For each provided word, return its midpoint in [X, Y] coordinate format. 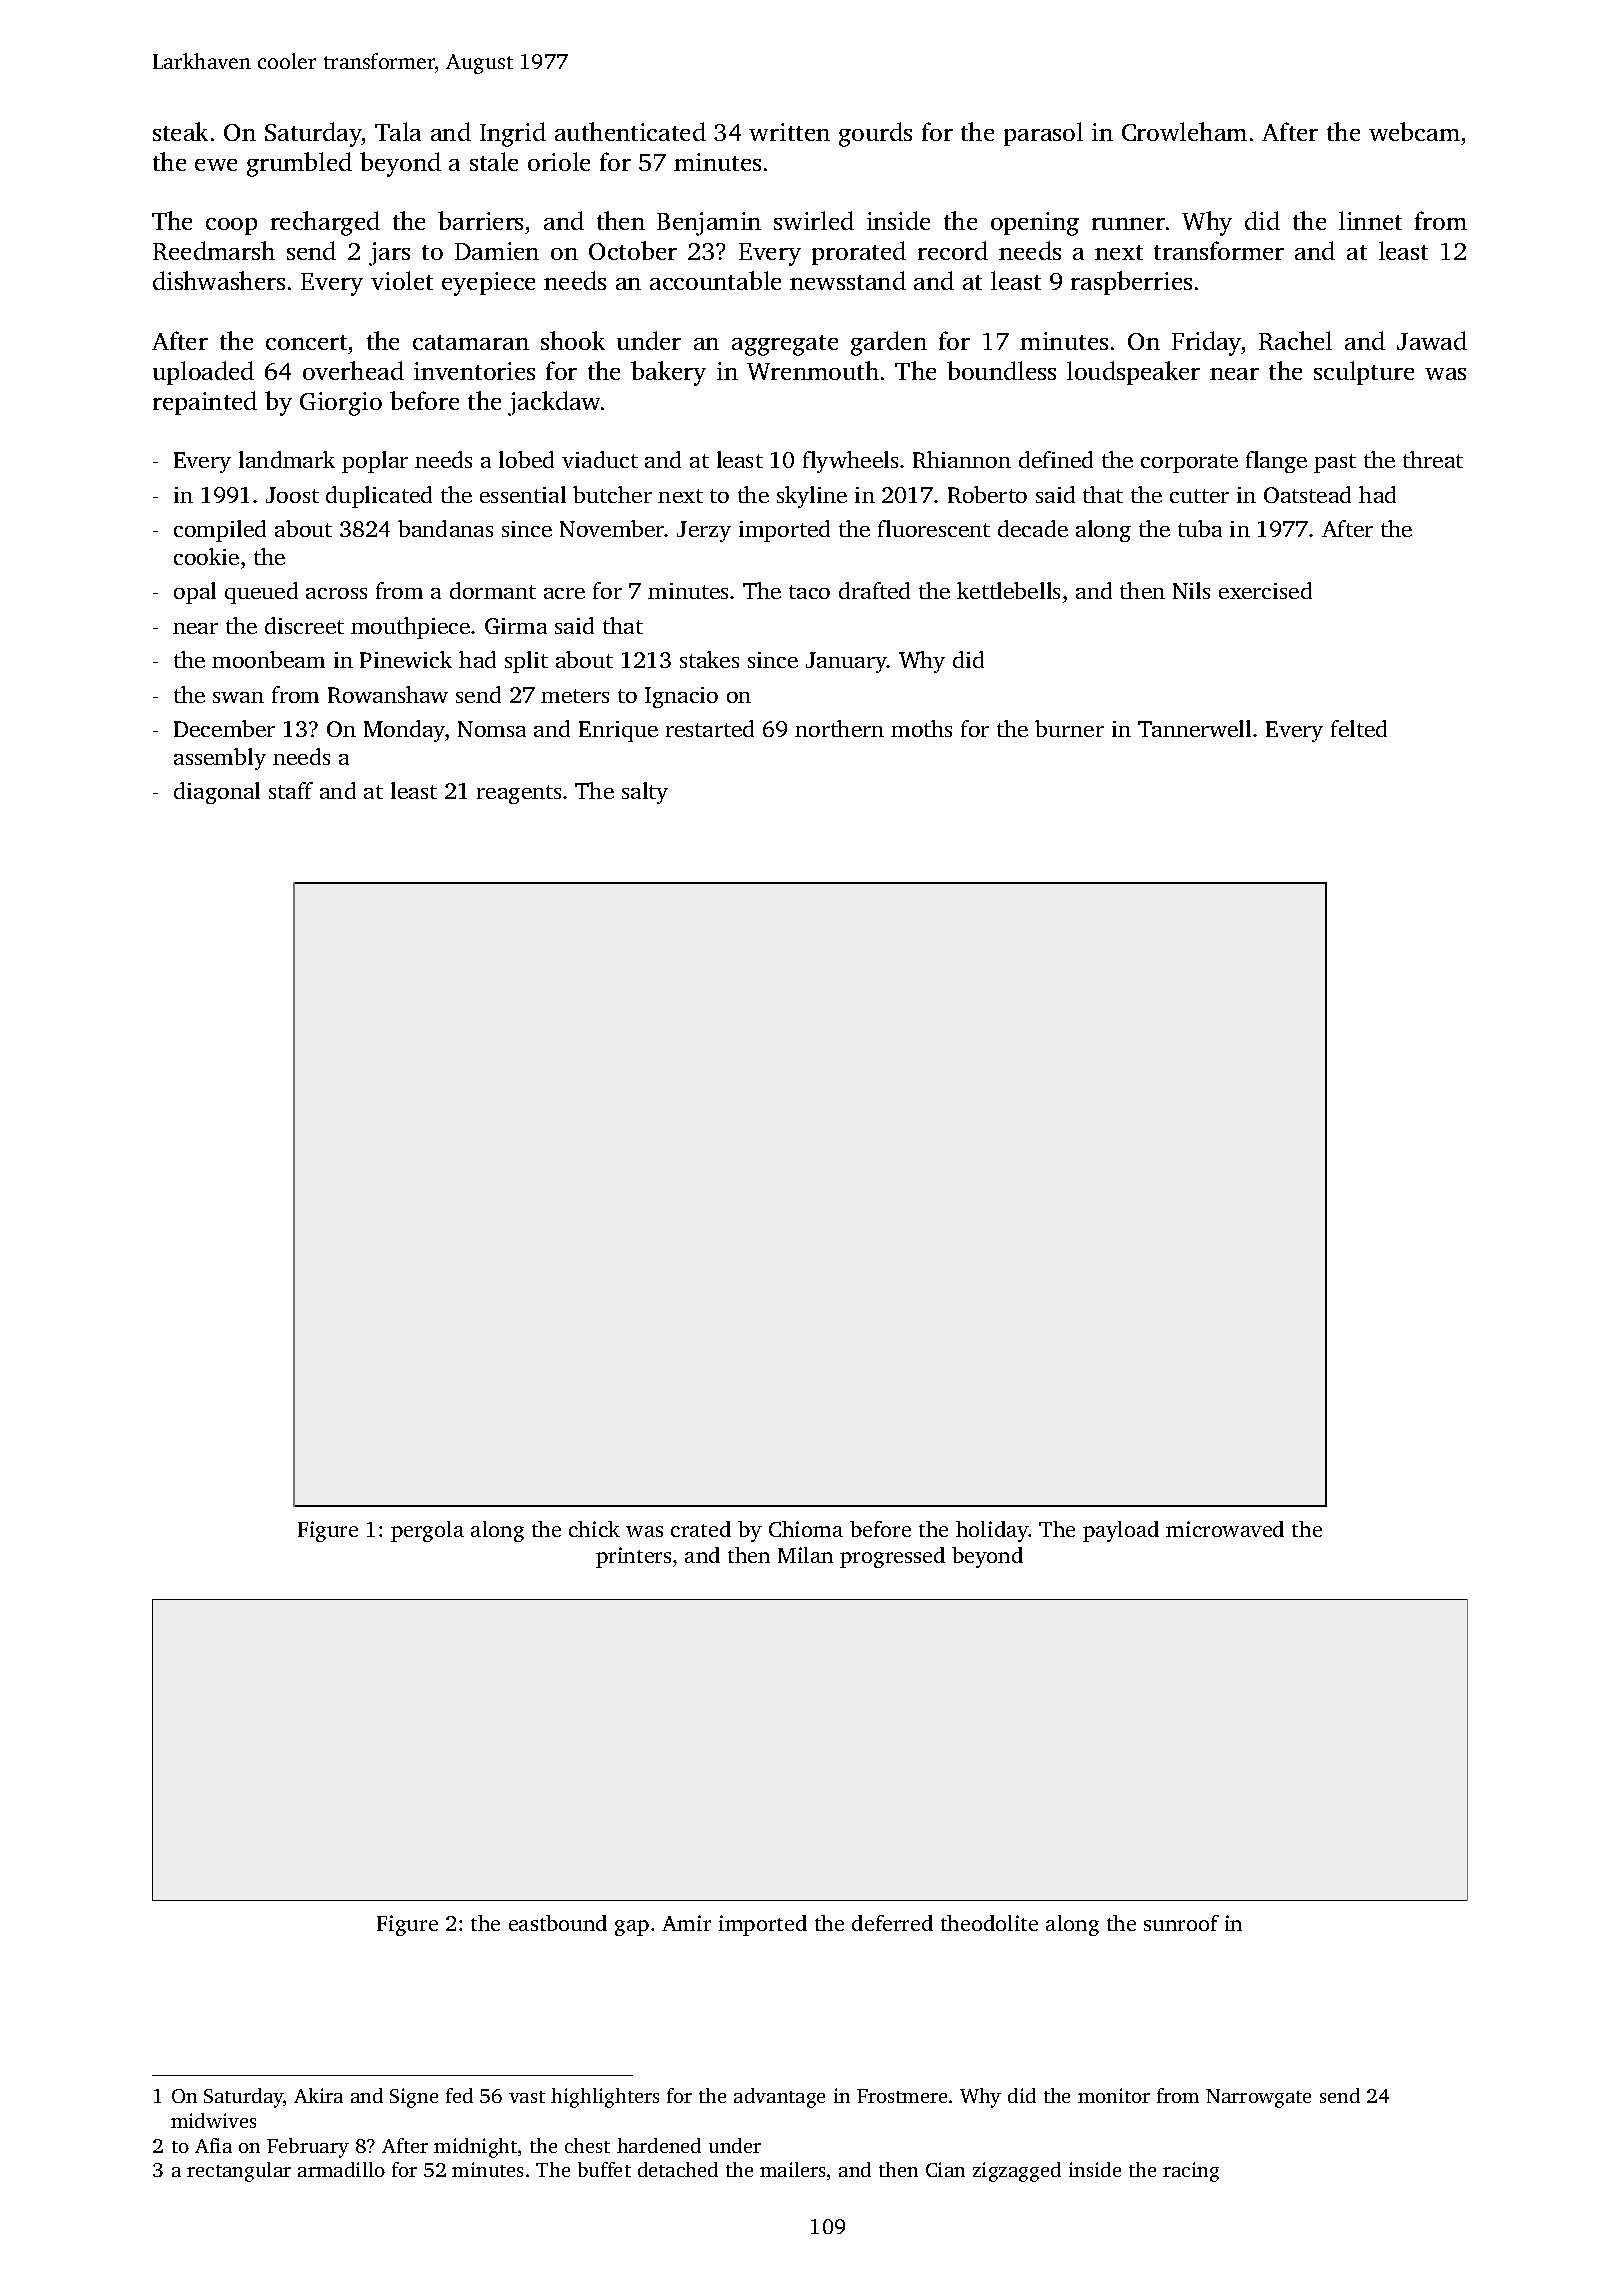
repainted [205, 403]
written [789, 132]
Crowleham [1184, 131]
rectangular [239, 2172]
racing [1191, 2172]
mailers [792, 2169]
